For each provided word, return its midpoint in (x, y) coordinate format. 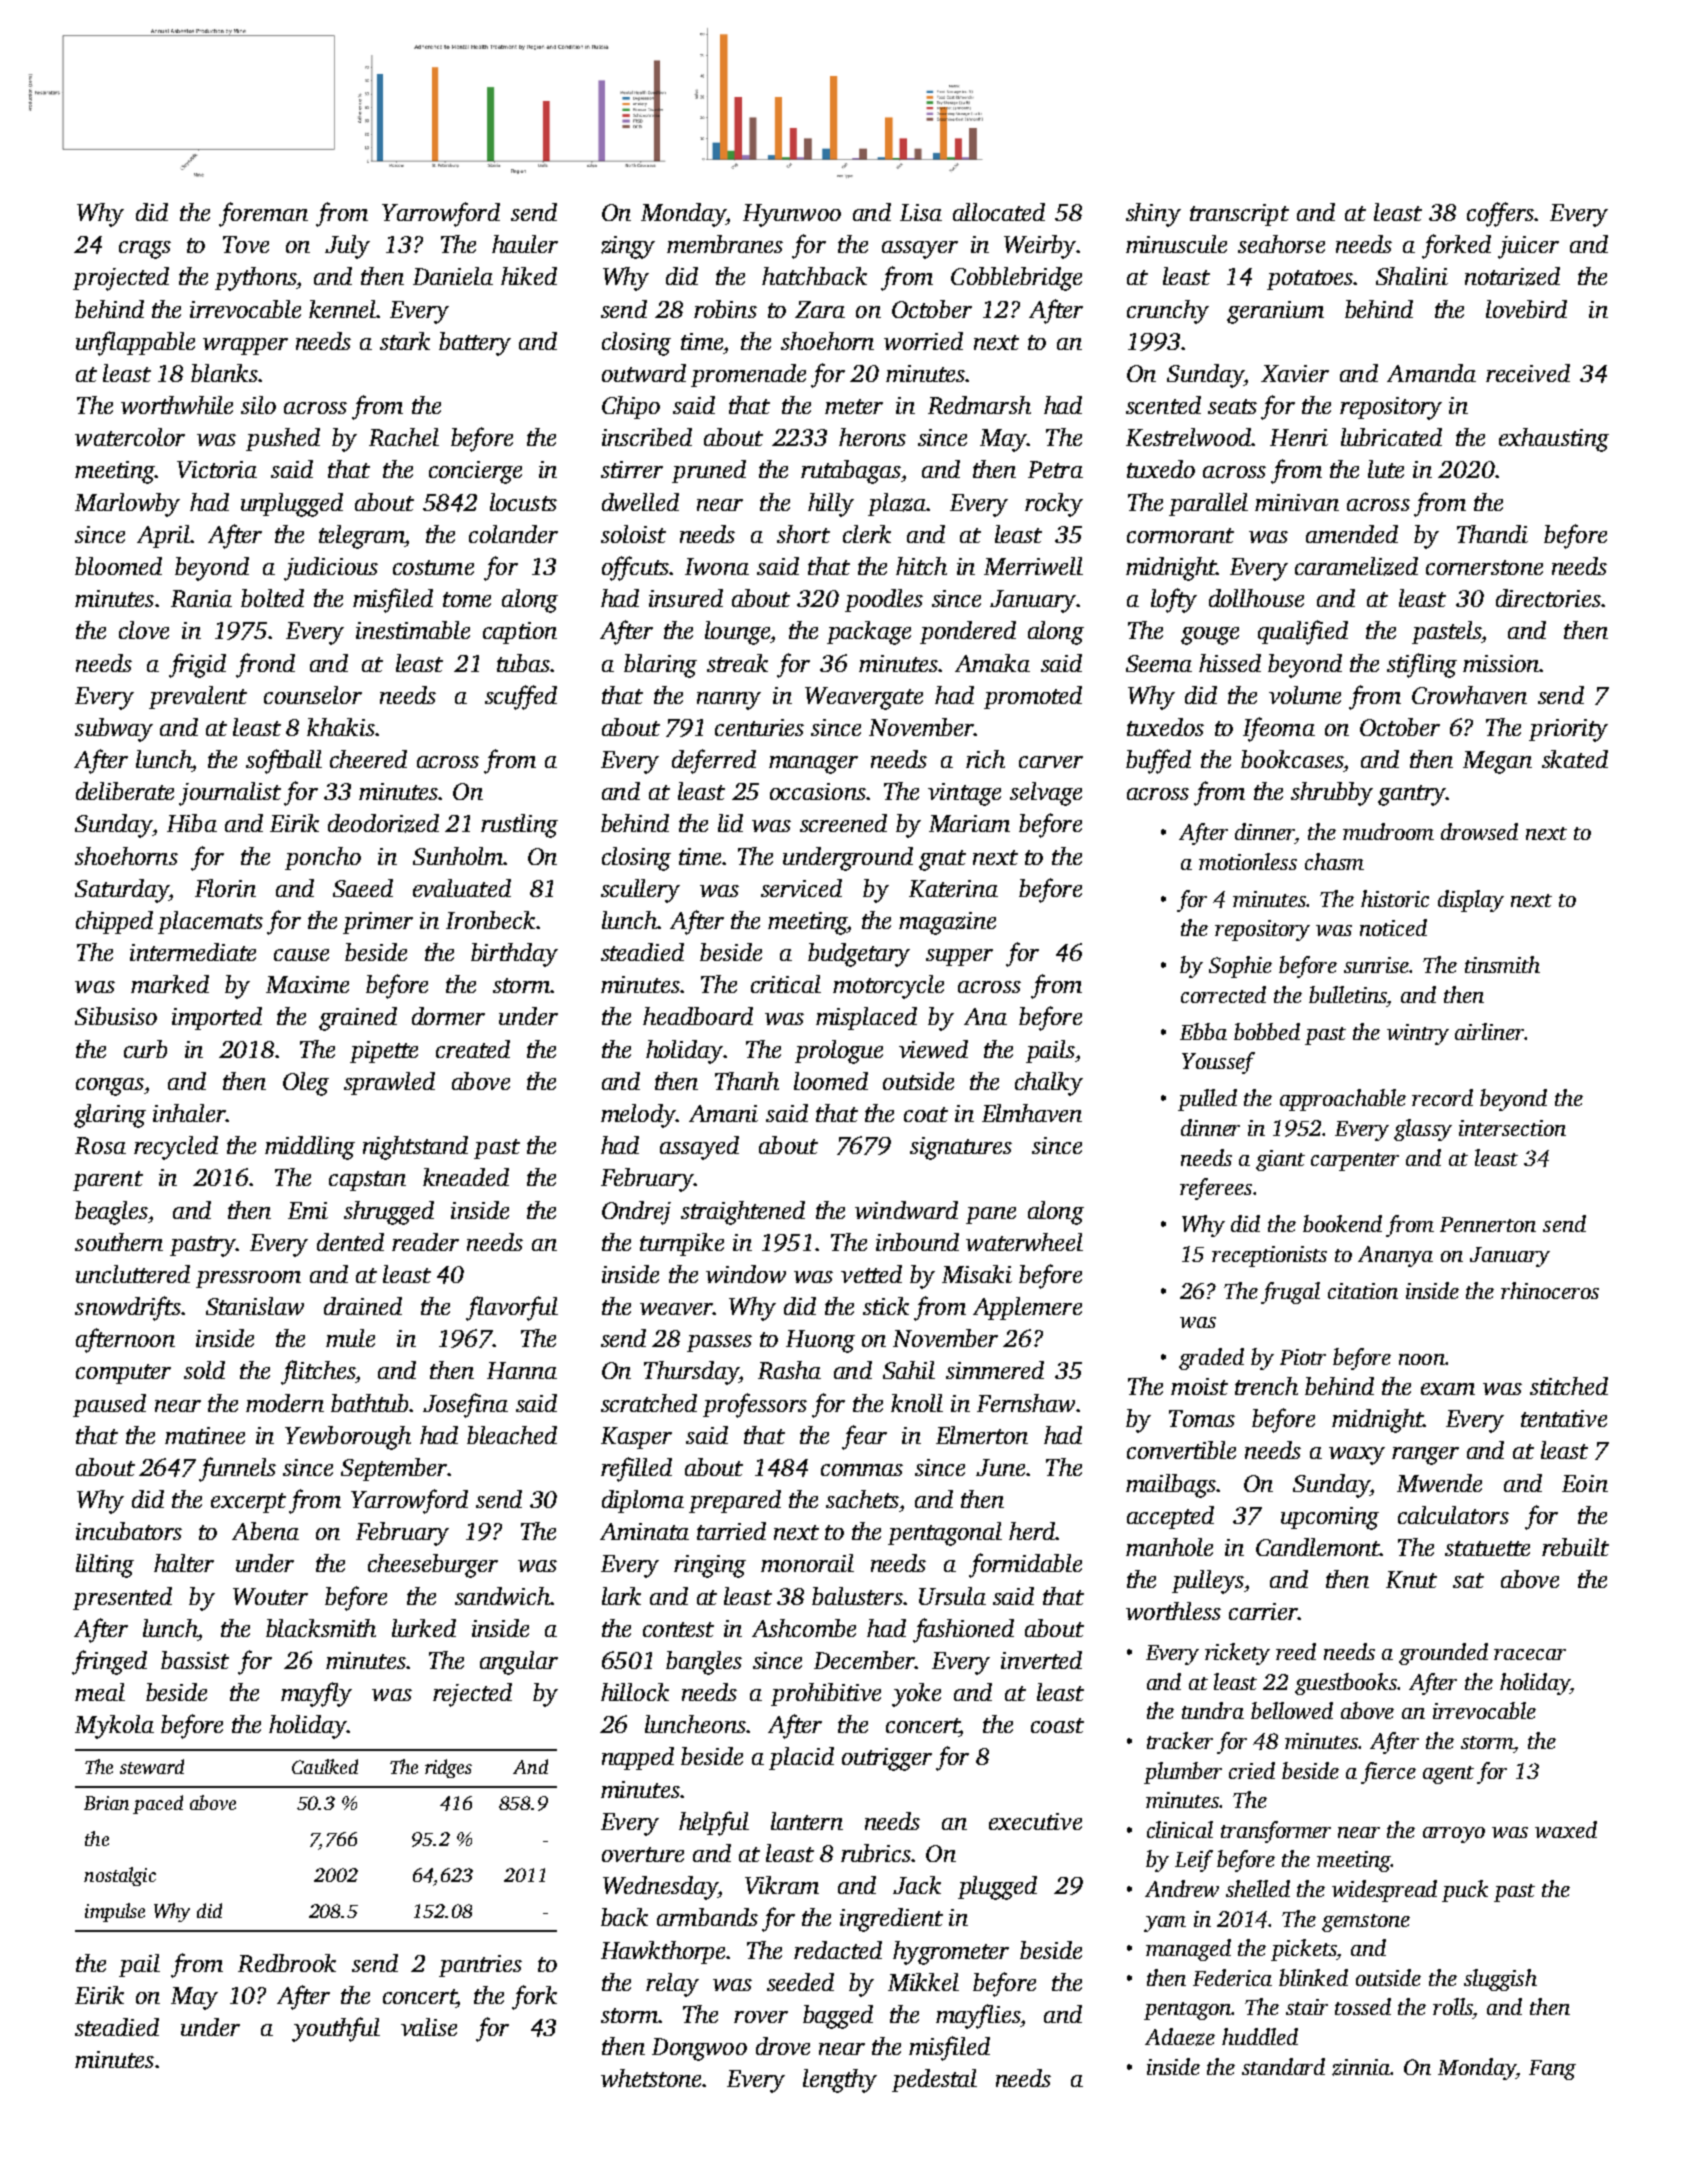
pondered (968, 632)
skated (1575, 759)
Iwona (717, 566)
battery (475, 344)
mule (350, 1338)
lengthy (840, 2081)
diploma (643, 1501)
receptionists (1269, 1256)
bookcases (1292, 759)
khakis (341, 727)
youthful (336, 2029)
